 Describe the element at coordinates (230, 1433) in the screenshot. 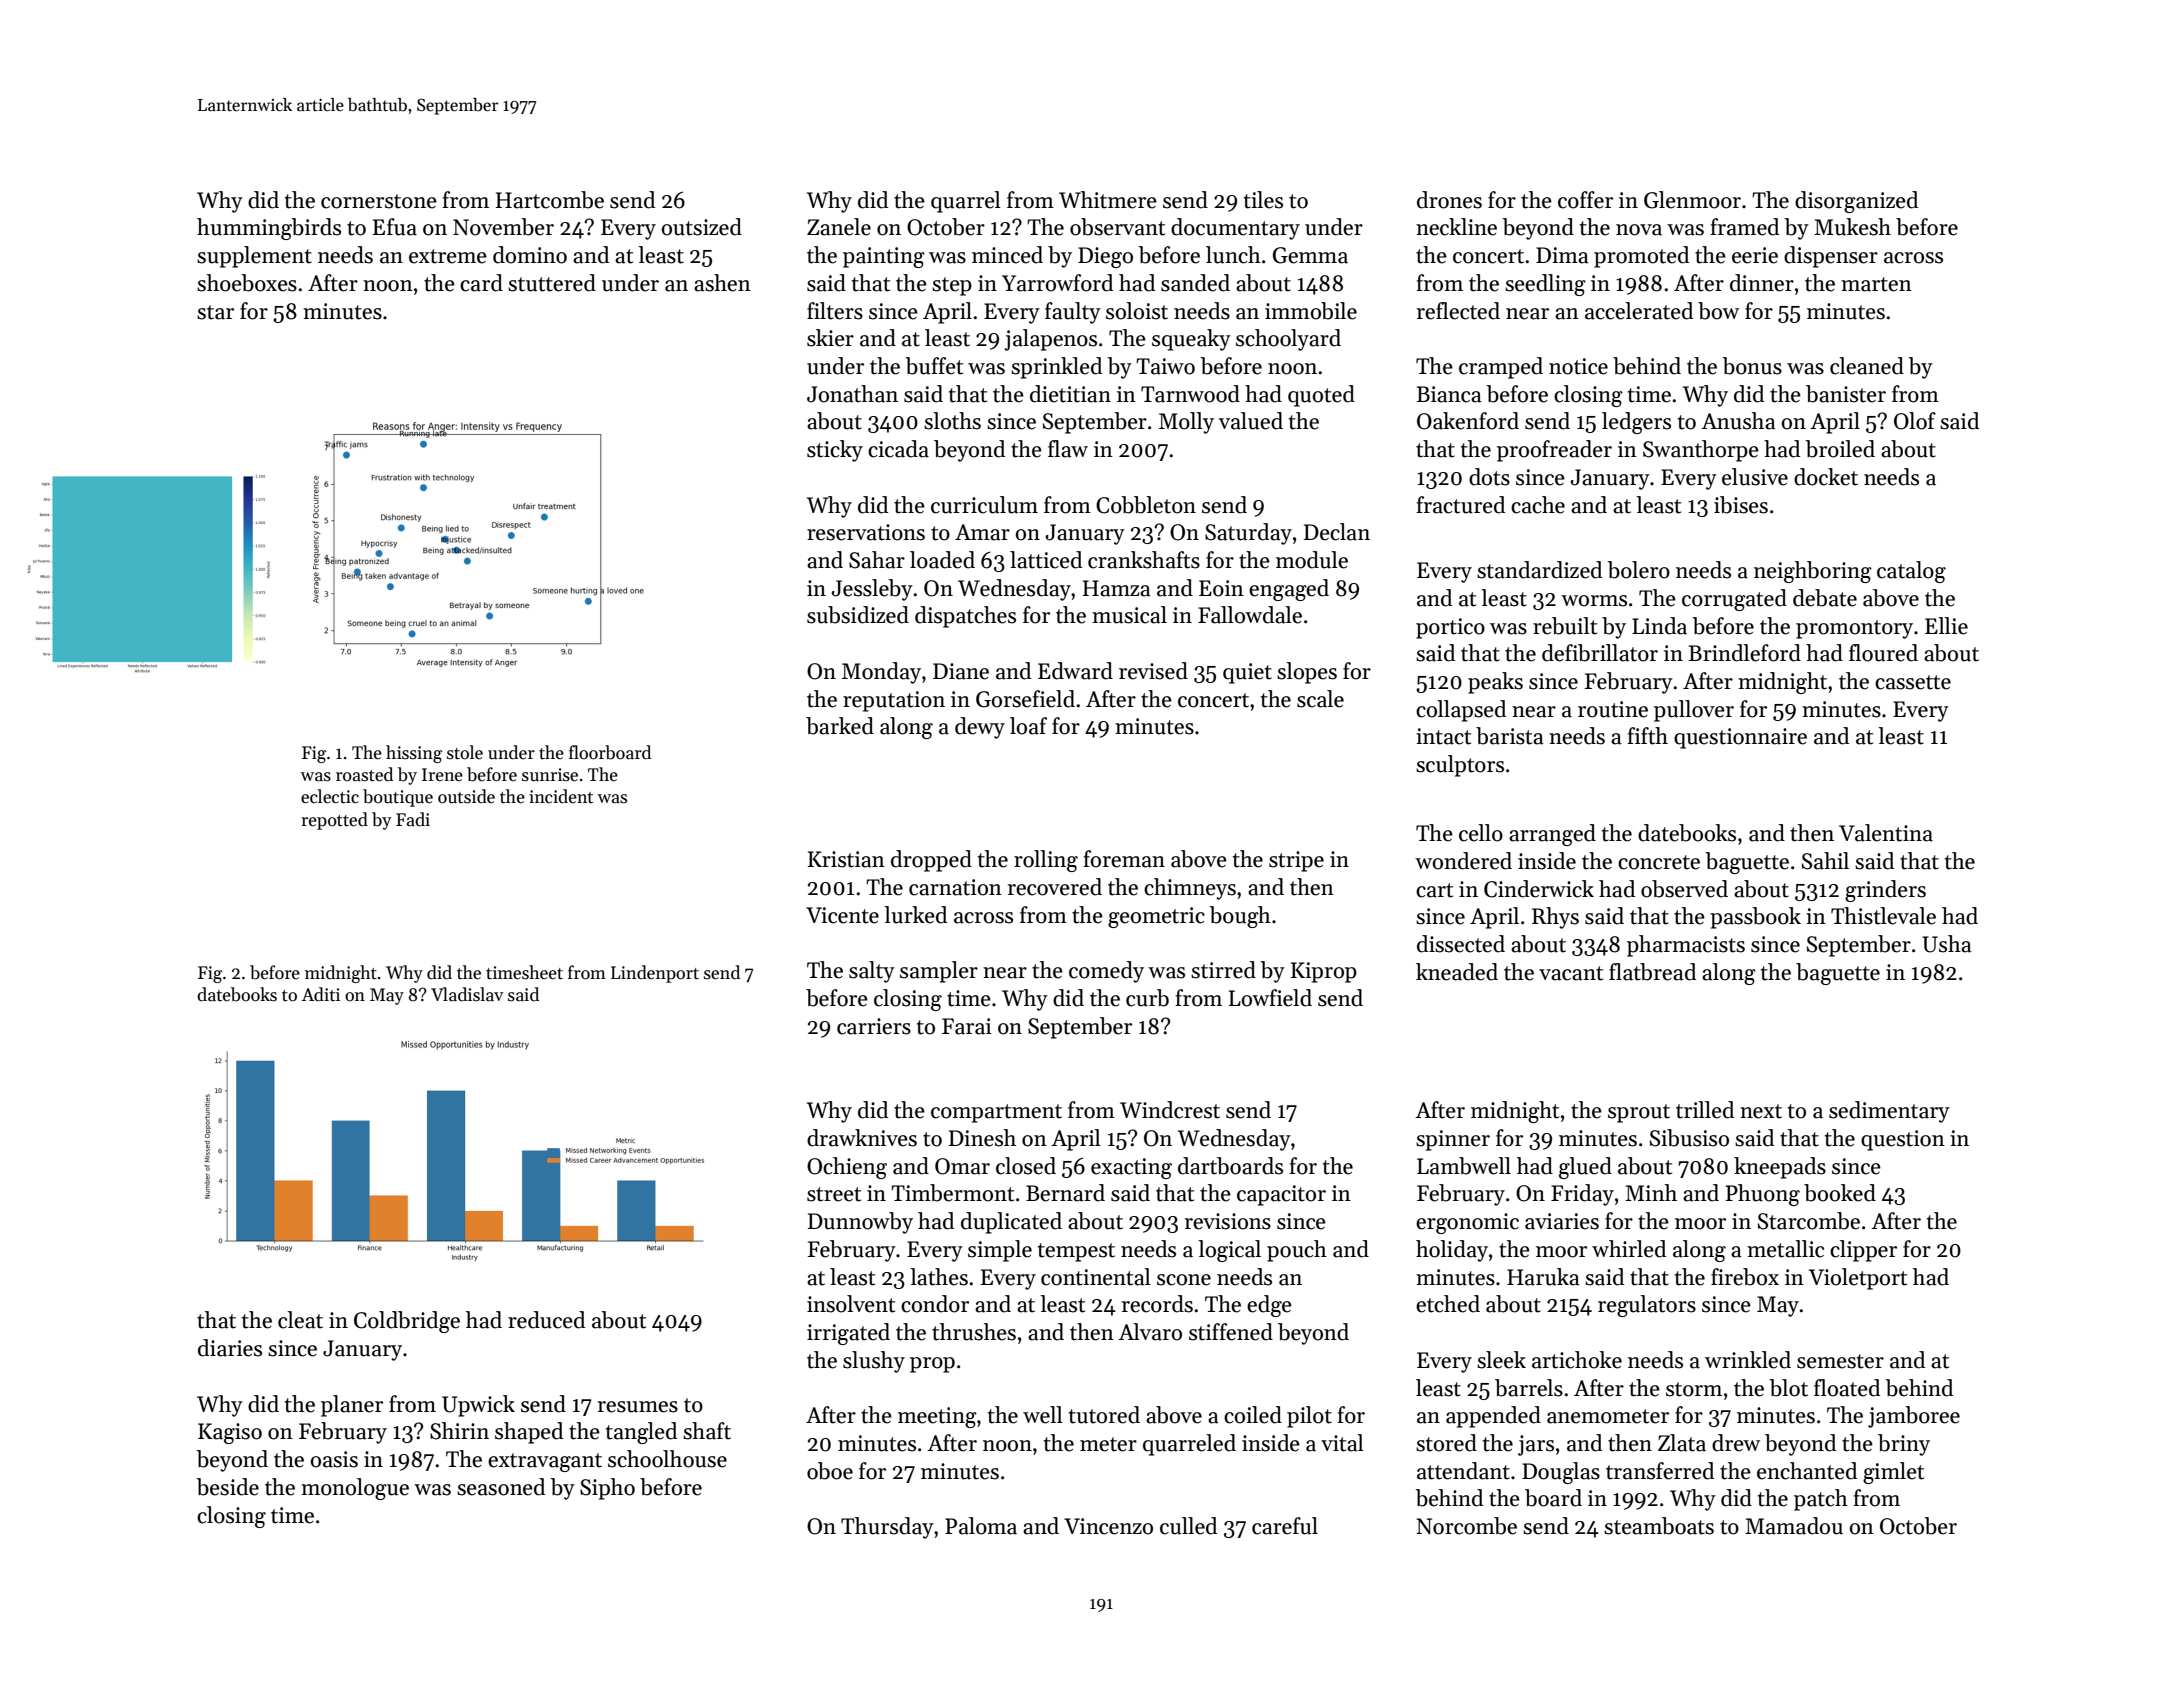

I see `Kagiso` at that location.
